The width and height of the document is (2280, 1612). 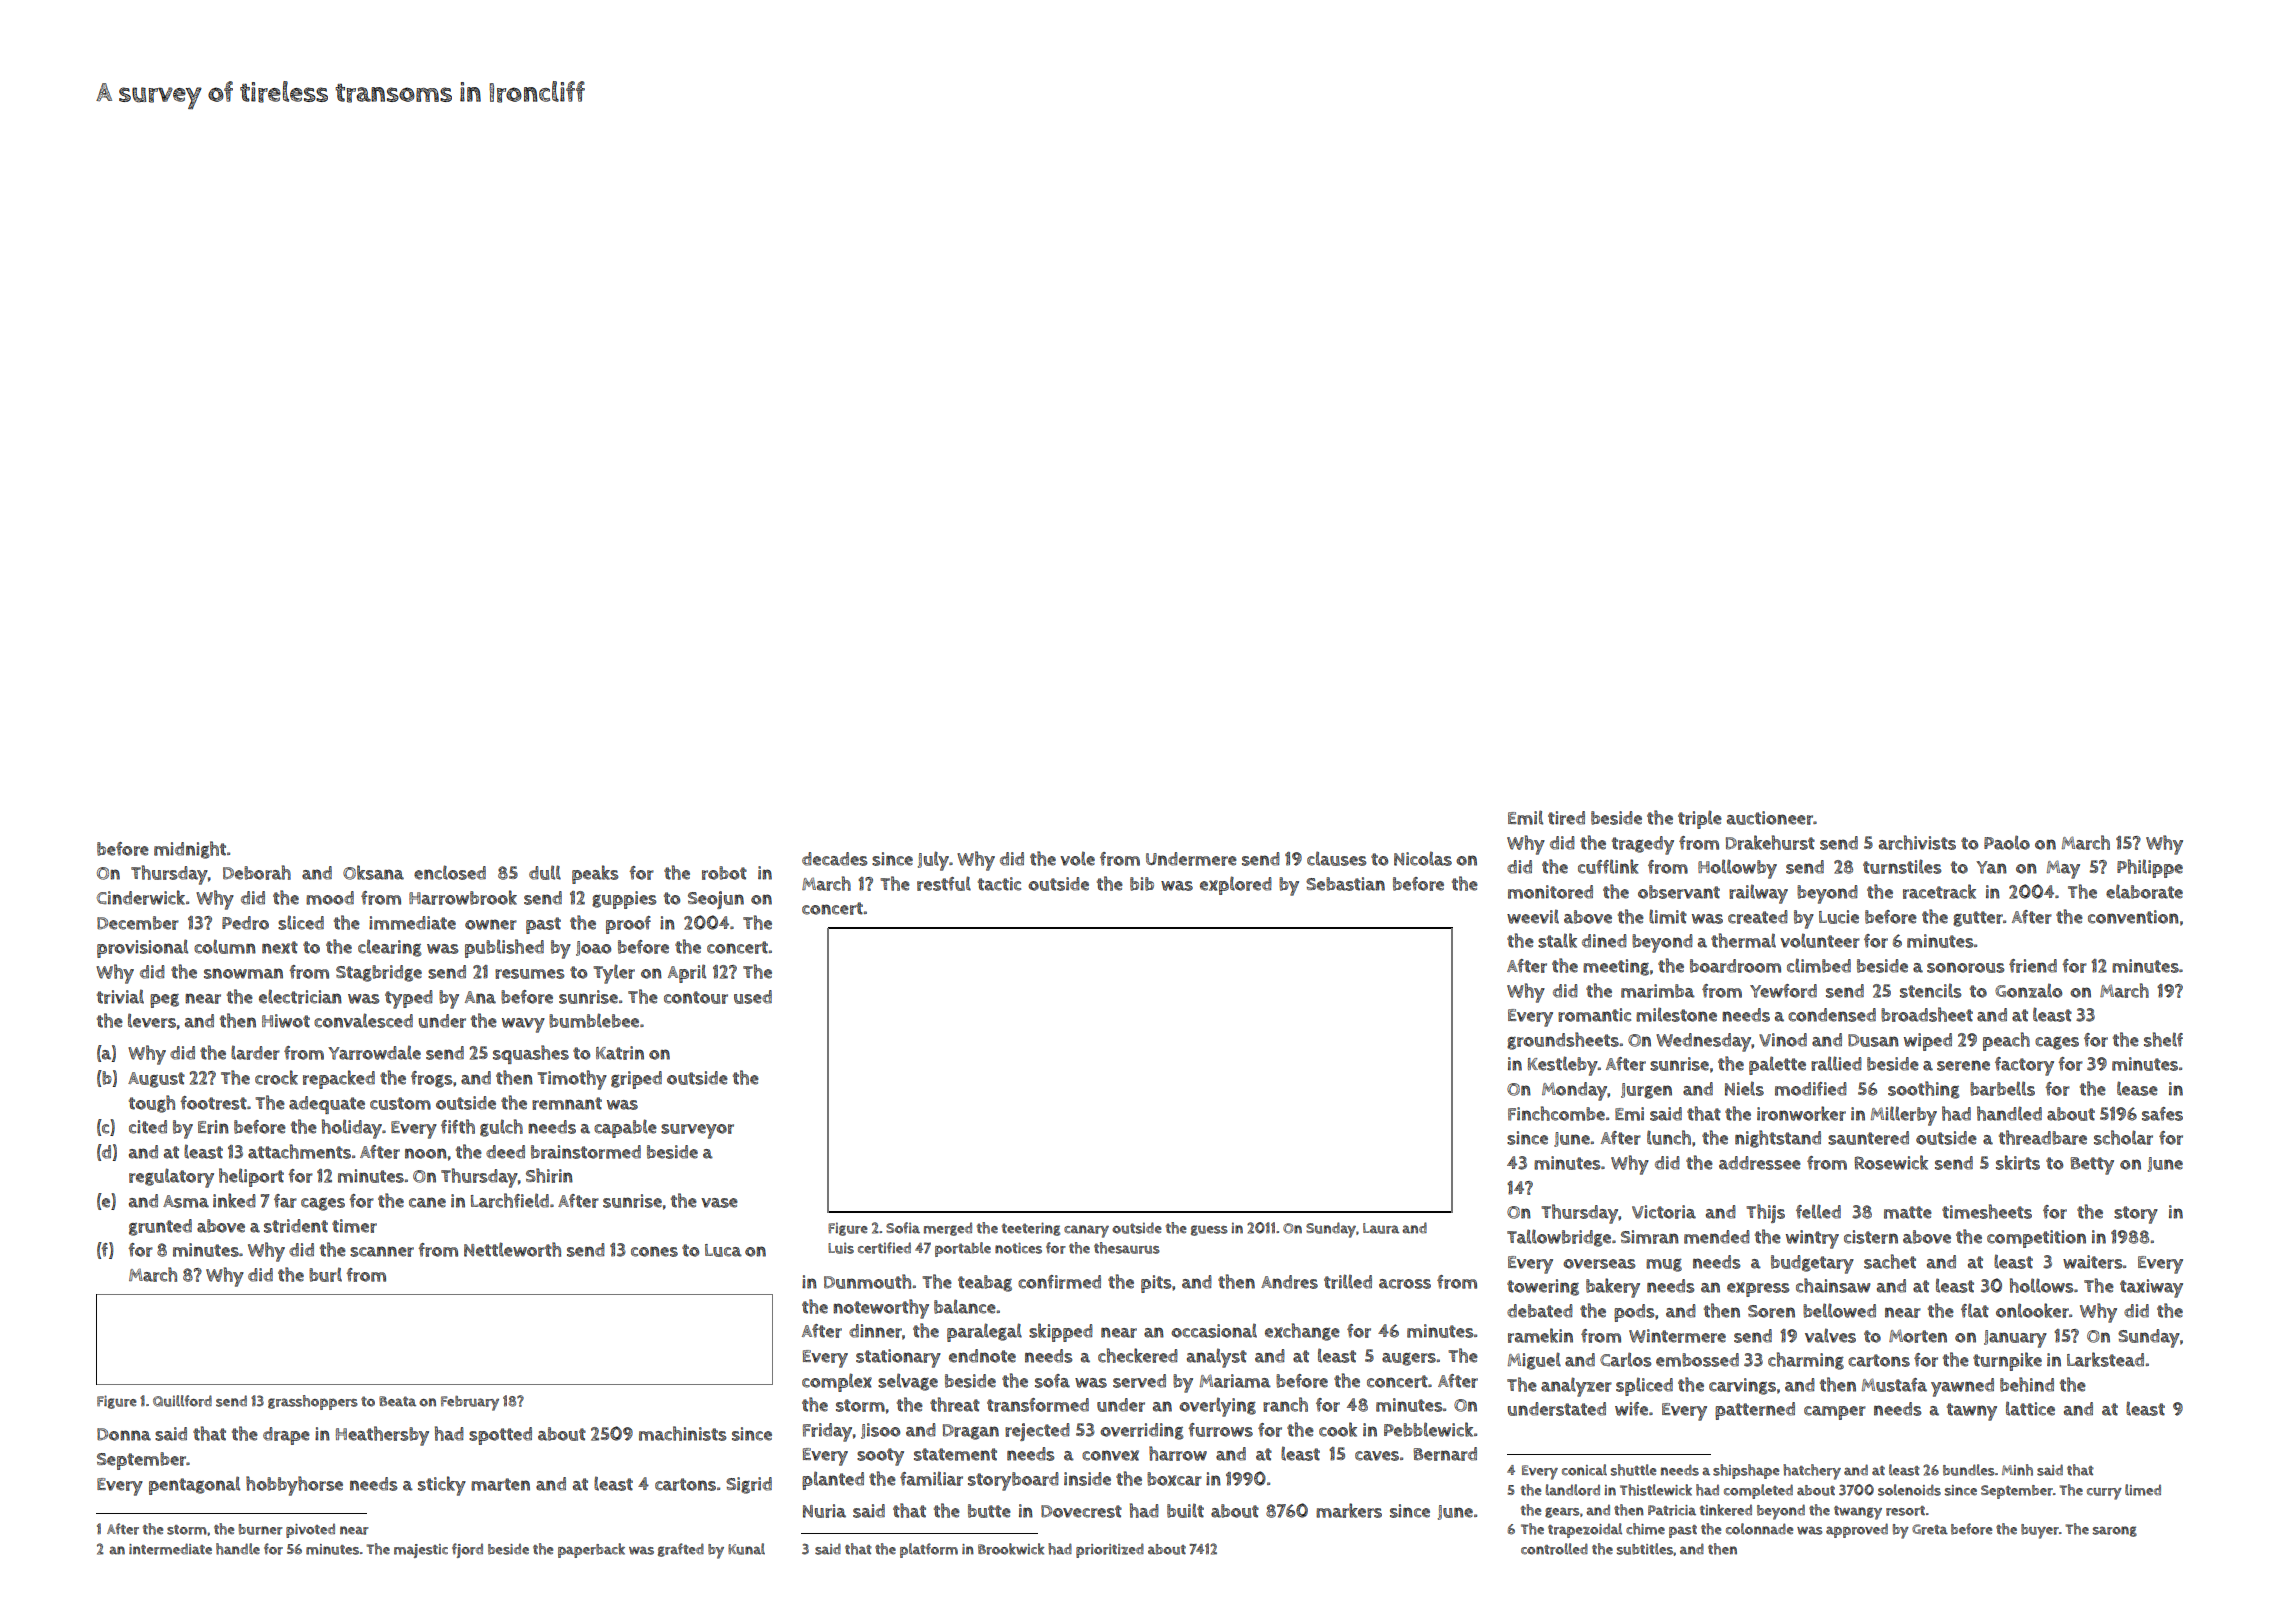 What do you see at coordinates (1742, 1386) in the document?
I see `carvings` at bounding box center [1742, 1386].
